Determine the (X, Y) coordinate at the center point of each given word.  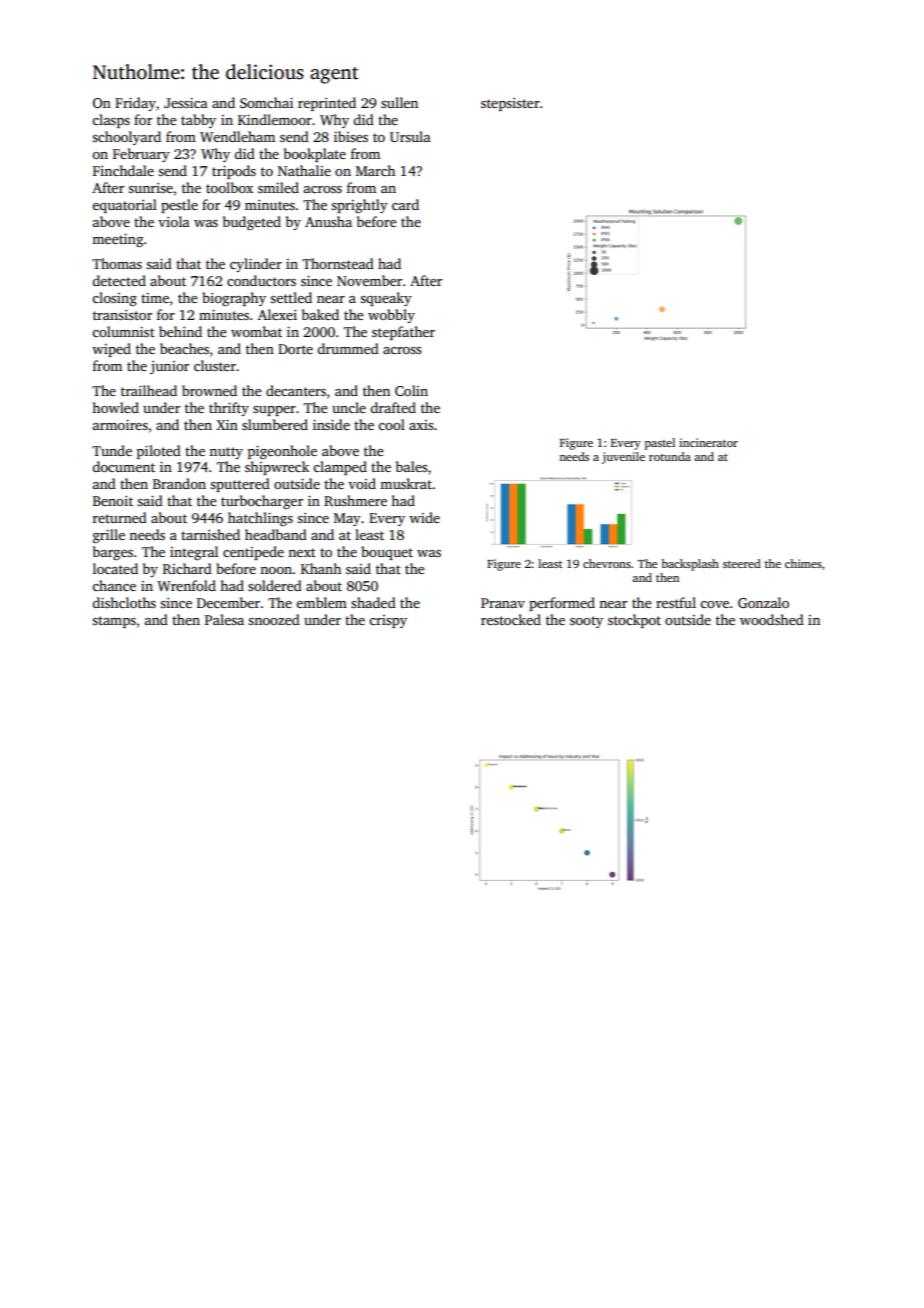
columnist (123, 331)
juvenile (623, 458)
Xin (227, 425)
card (405, 204)
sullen (399, 102)
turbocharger (262, 502)
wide (424, 517)
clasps (111, 121)
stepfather (403, 333)
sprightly (359, 206)
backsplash (690, 565)
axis (421, 425)
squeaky (386, 299)
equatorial (124, 206)
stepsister (510, 104)
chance (114, 585)
